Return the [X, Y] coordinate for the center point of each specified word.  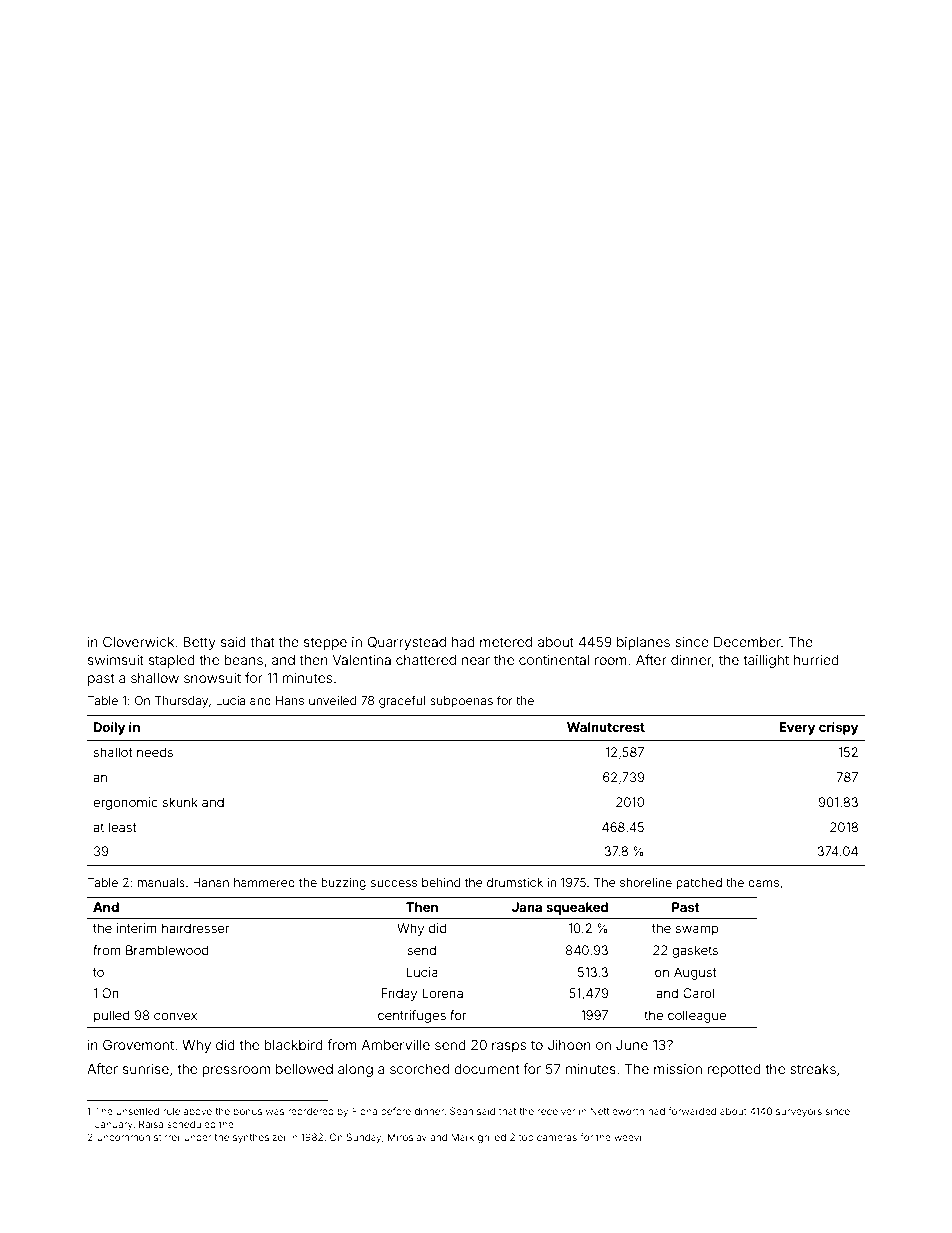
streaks [813, 1069]
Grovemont [138, 1044]
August [695, 973]
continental [554, 660]
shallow [155, 678]
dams [763, 882]
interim [137, 928]
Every [797, 728]
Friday [399, 994]
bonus [248, 1111]
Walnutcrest [606, 727]
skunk [180, 802]
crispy [838, 728]
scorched [419, 1069]
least [122, 827]
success [394, 883]
